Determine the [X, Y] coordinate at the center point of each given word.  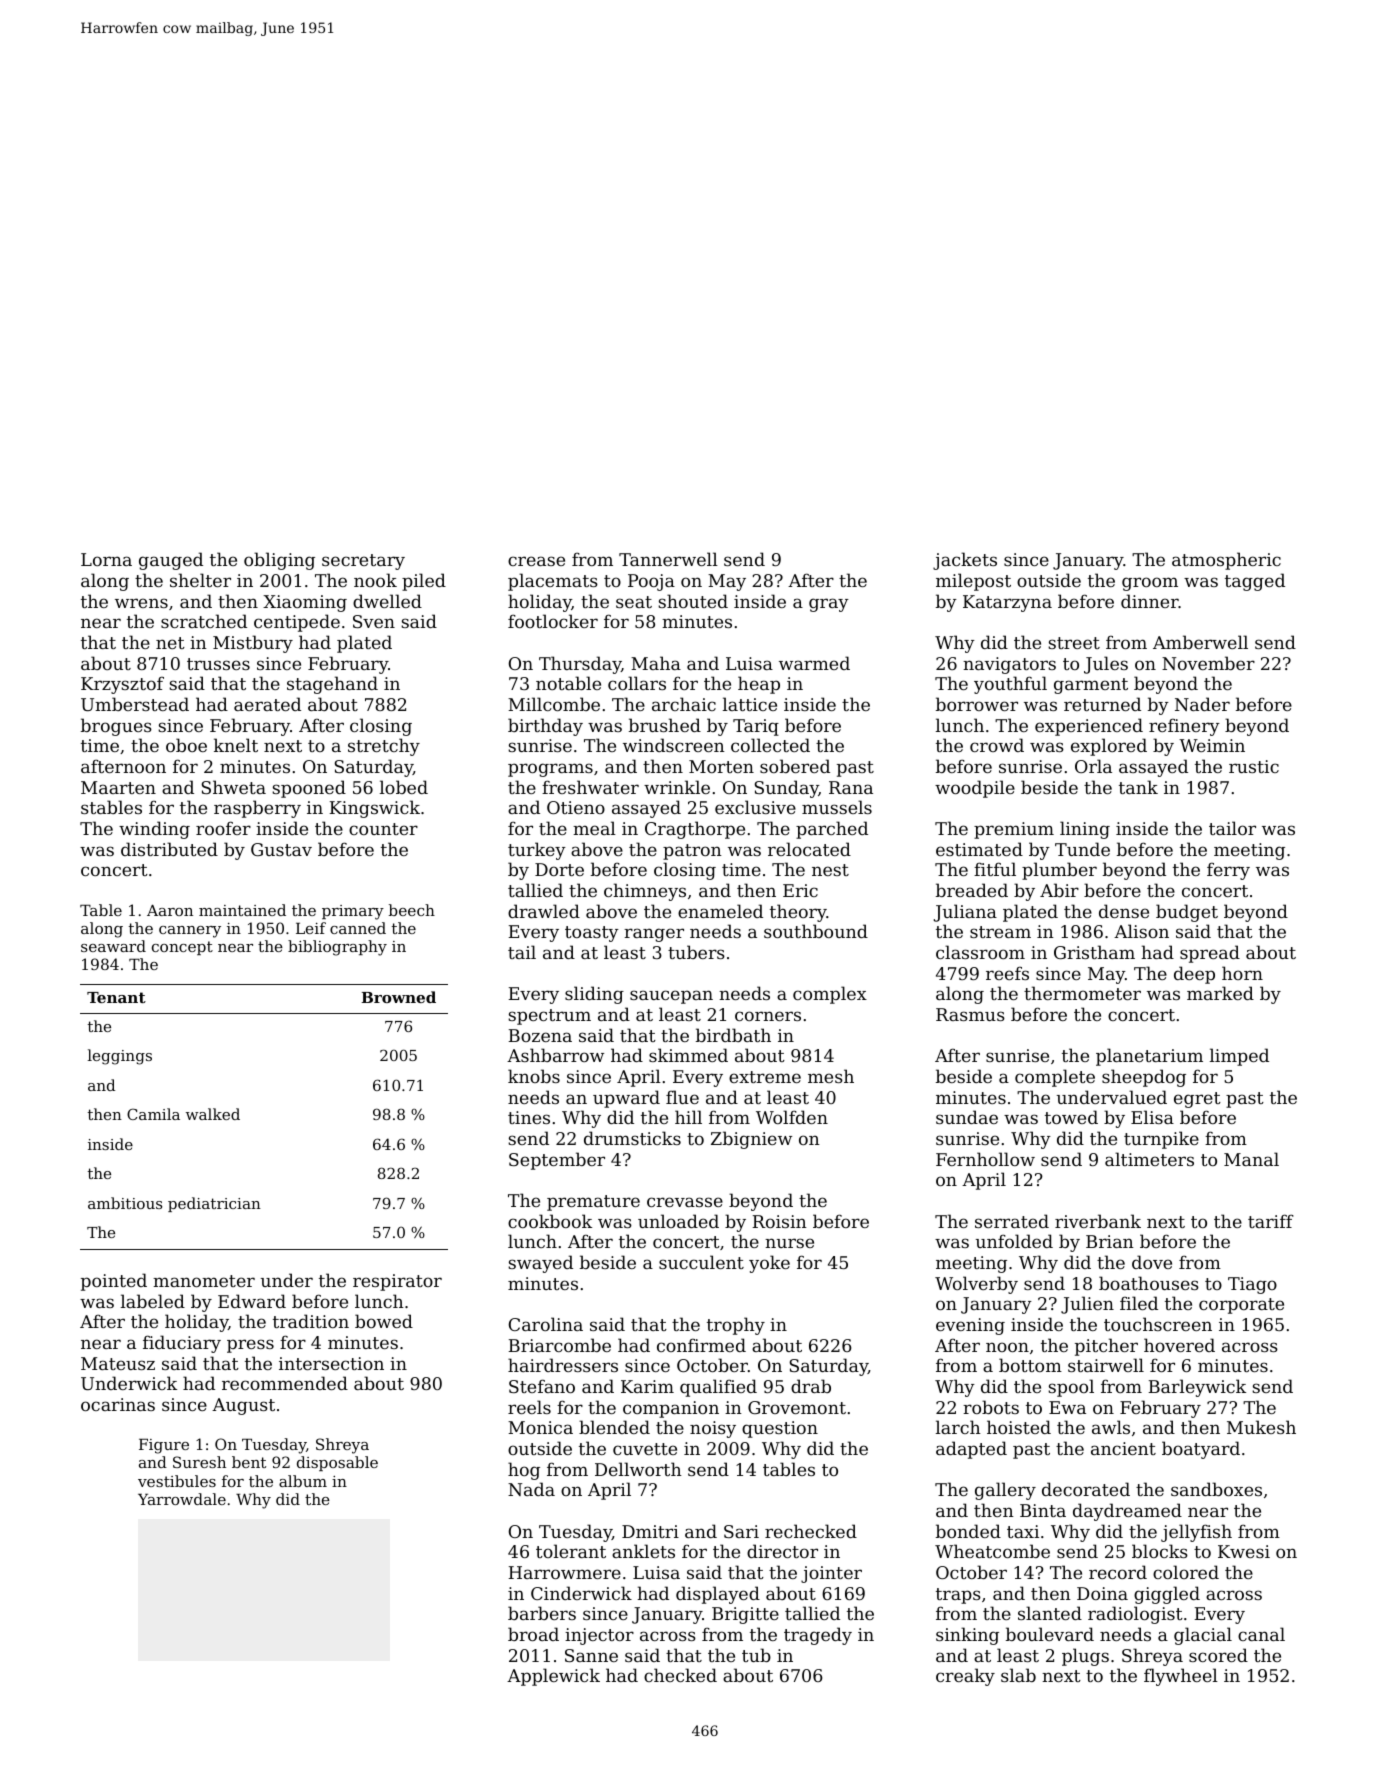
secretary [363, 562]
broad [533, 1634]
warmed [814, 663]
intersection [331, 1363]
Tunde [1082, 849]
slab [1018, 1675]
